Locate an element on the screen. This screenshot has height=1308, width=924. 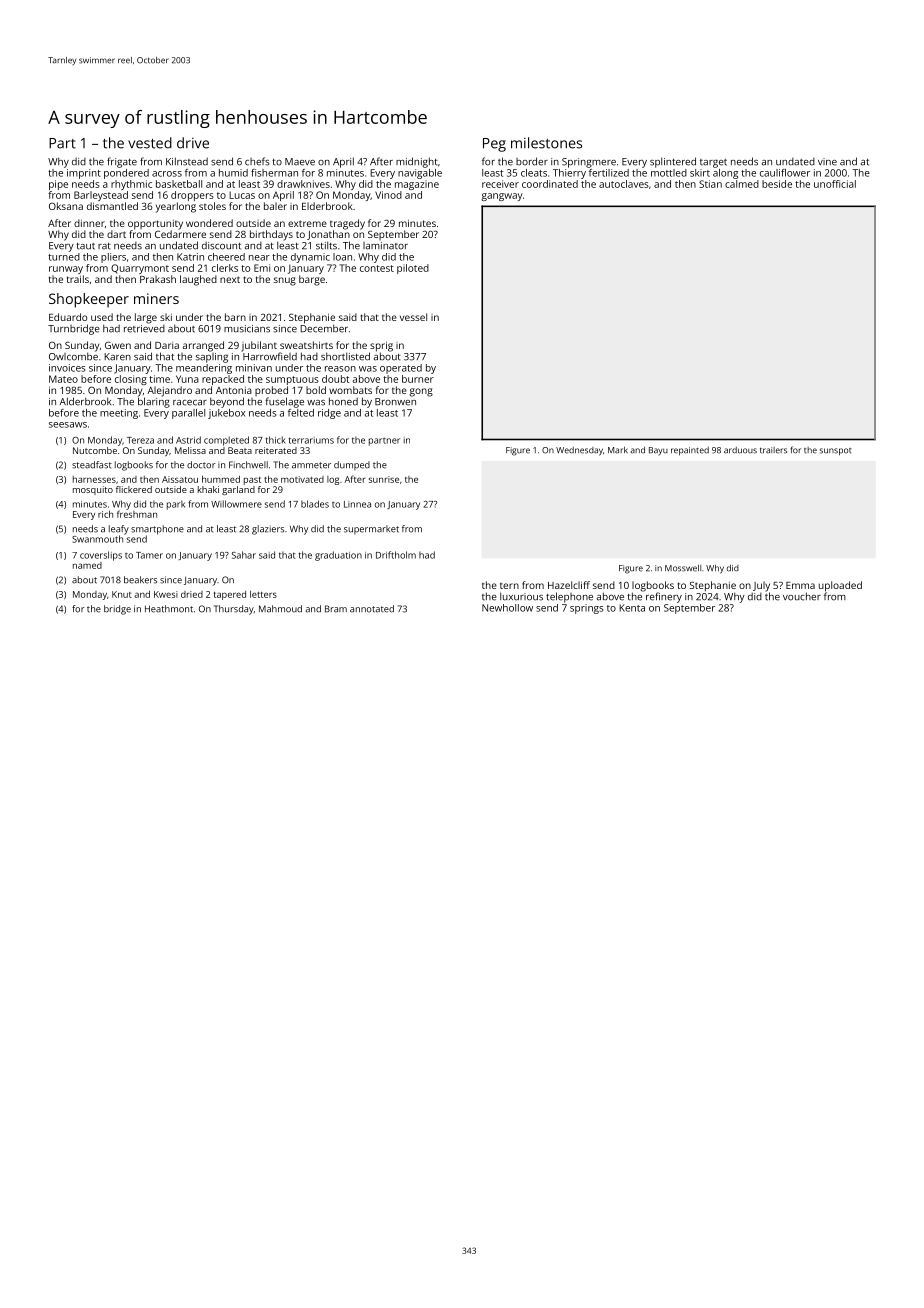
sunrise is located at coordinates (384, 479).
